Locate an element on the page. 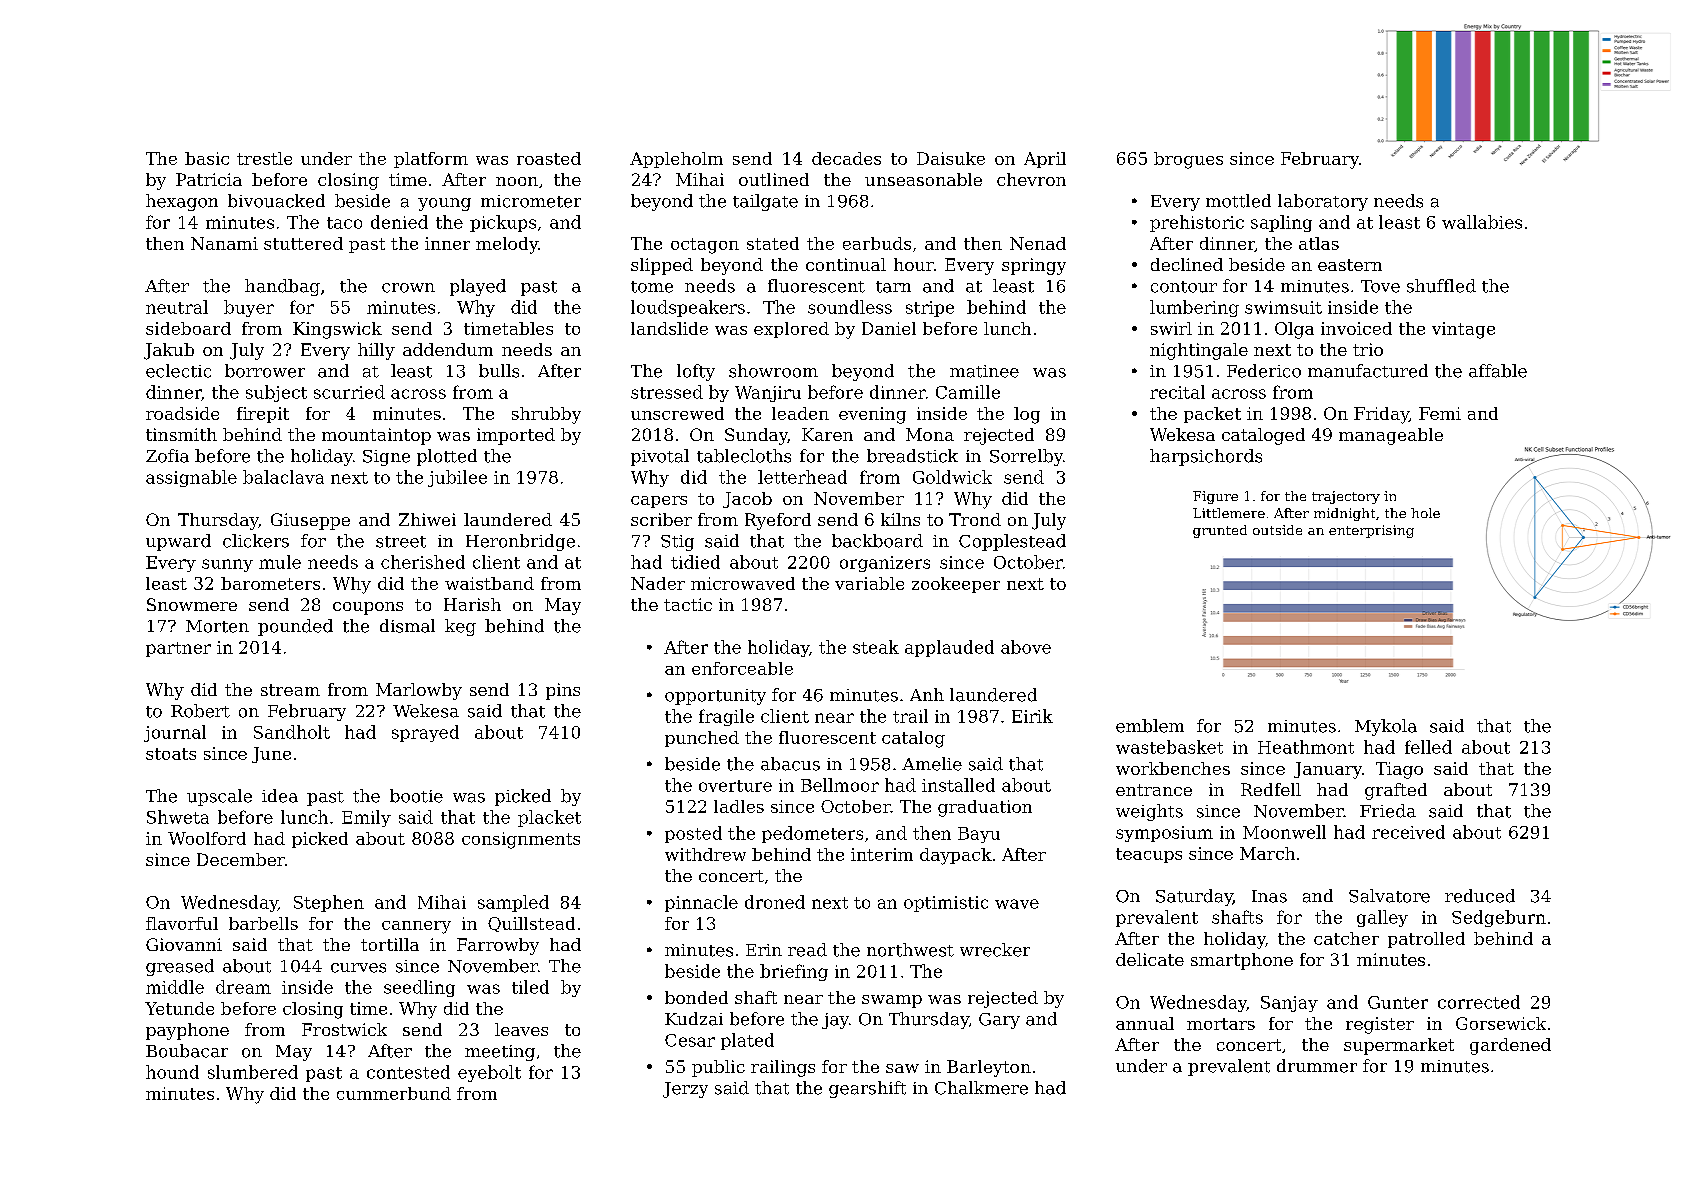 The image size is (1697, 1200). Karen is located at coordinates (827, 434).
